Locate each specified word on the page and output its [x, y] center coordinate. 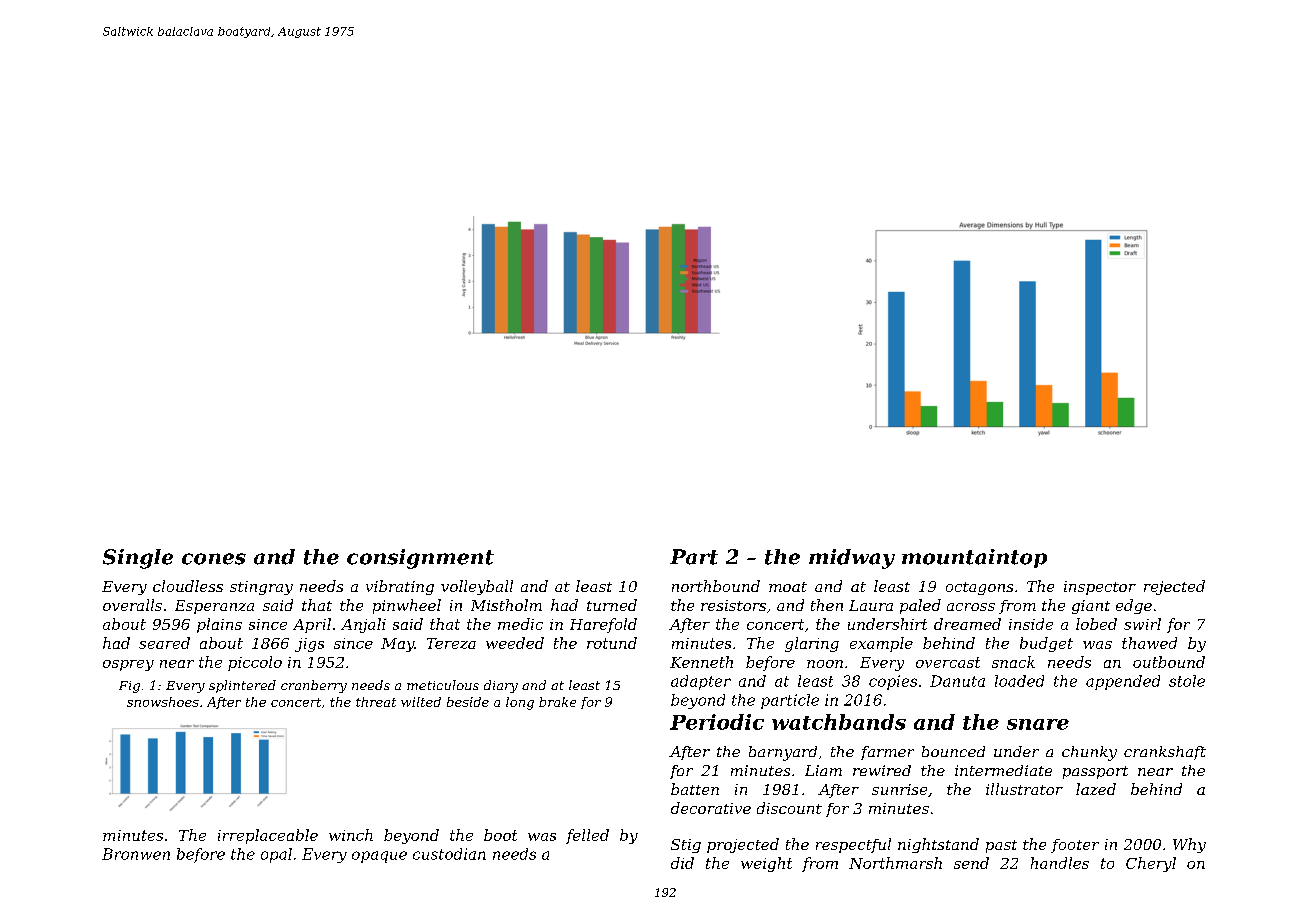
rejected [1174, 587]
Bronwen [136, 854]
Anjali [363, 625]
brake [557, 702]
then [827, 605]
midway [852, 559]
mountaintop [974, 558]
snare [1038, 724]
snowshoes [163, 702]
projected [743, 845]
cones [214, 559]
